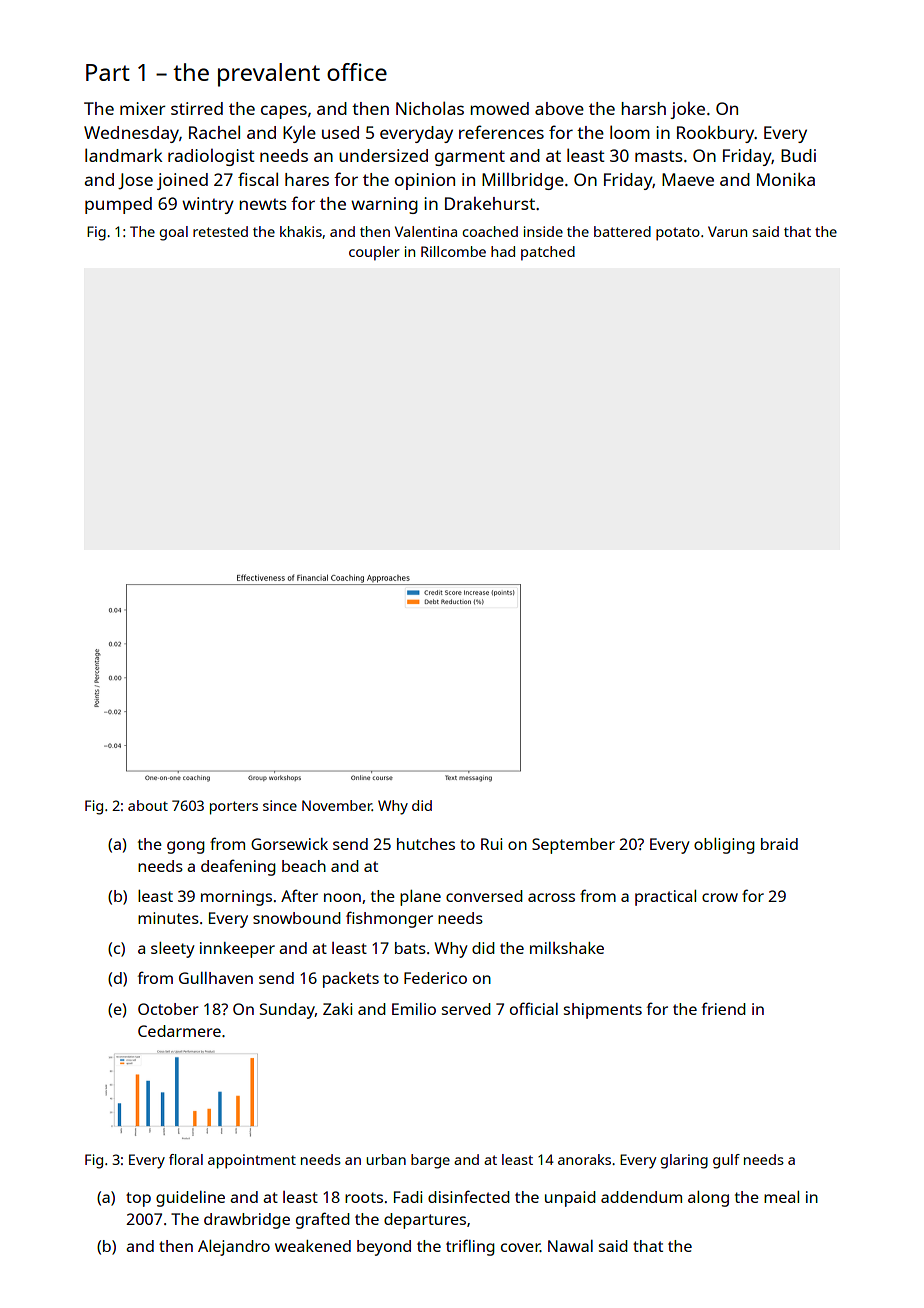 This page has width=924, height=1308. Describe the element at coordinates (687, 110) in the page. I see `joke` at that location.
